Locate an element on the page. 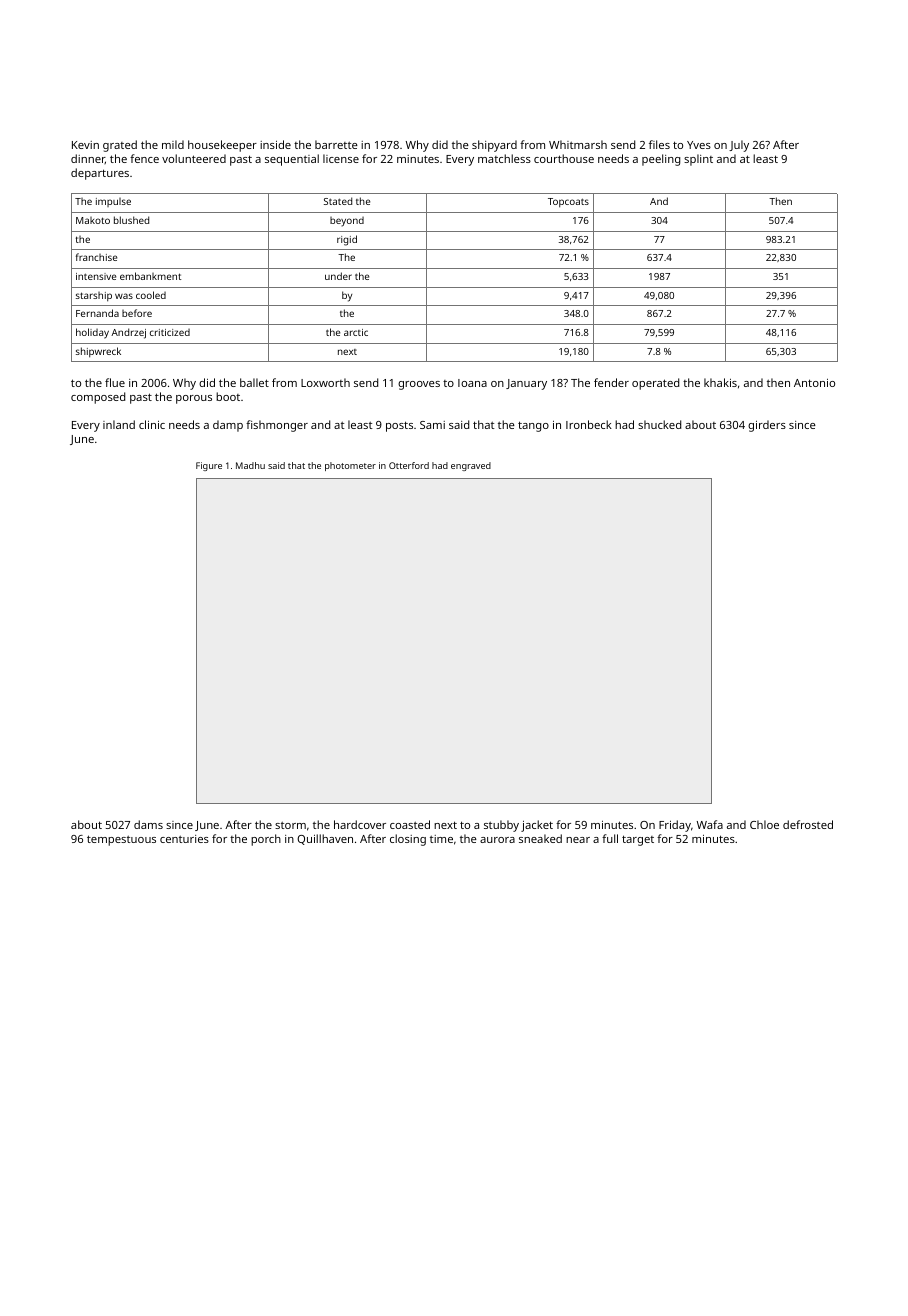 This page has height=1316, width=908. housekeeper is located at coordinates (222, 146).
